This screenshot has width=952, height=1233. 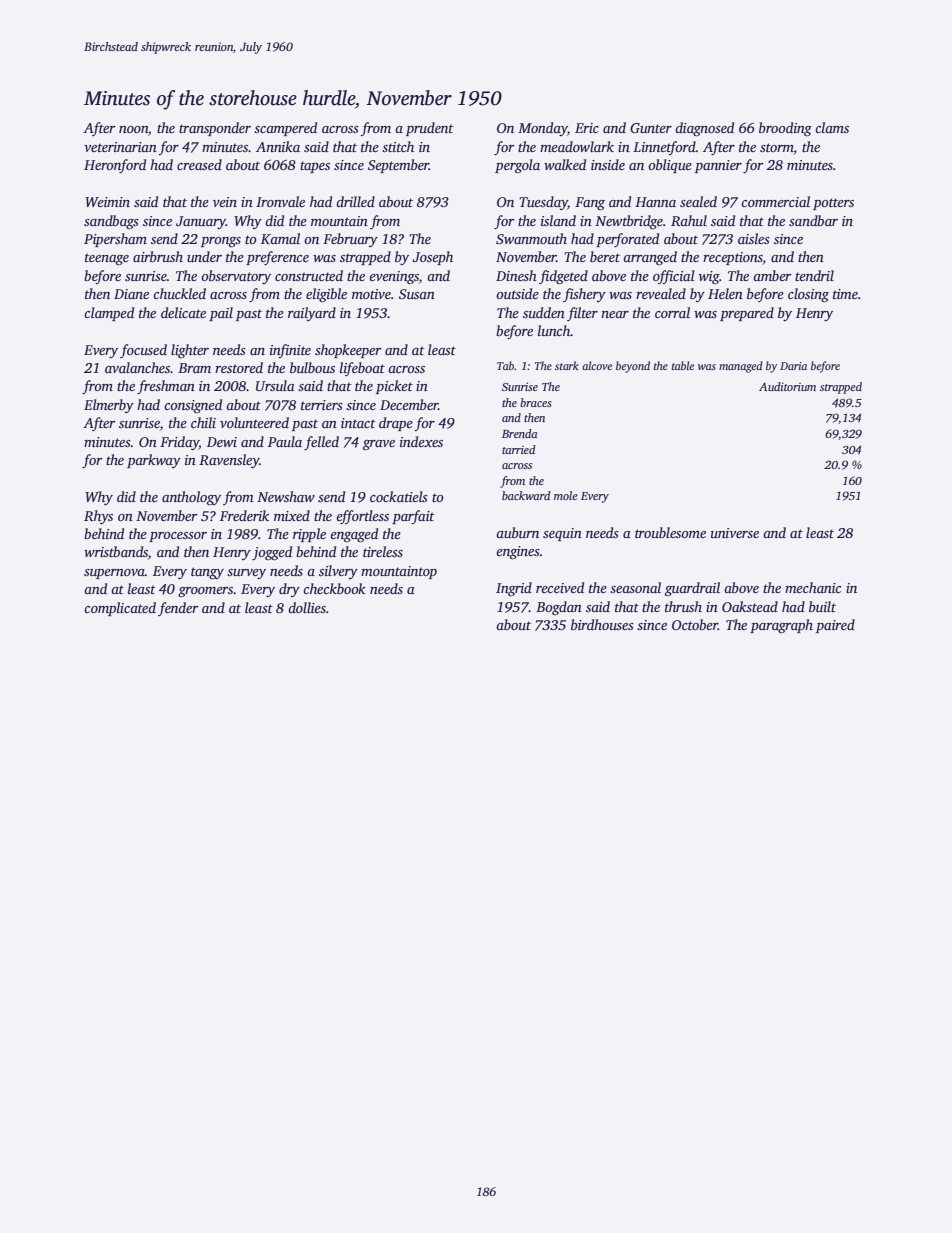 I want to click on complicated, so click(x=120, y=609).
